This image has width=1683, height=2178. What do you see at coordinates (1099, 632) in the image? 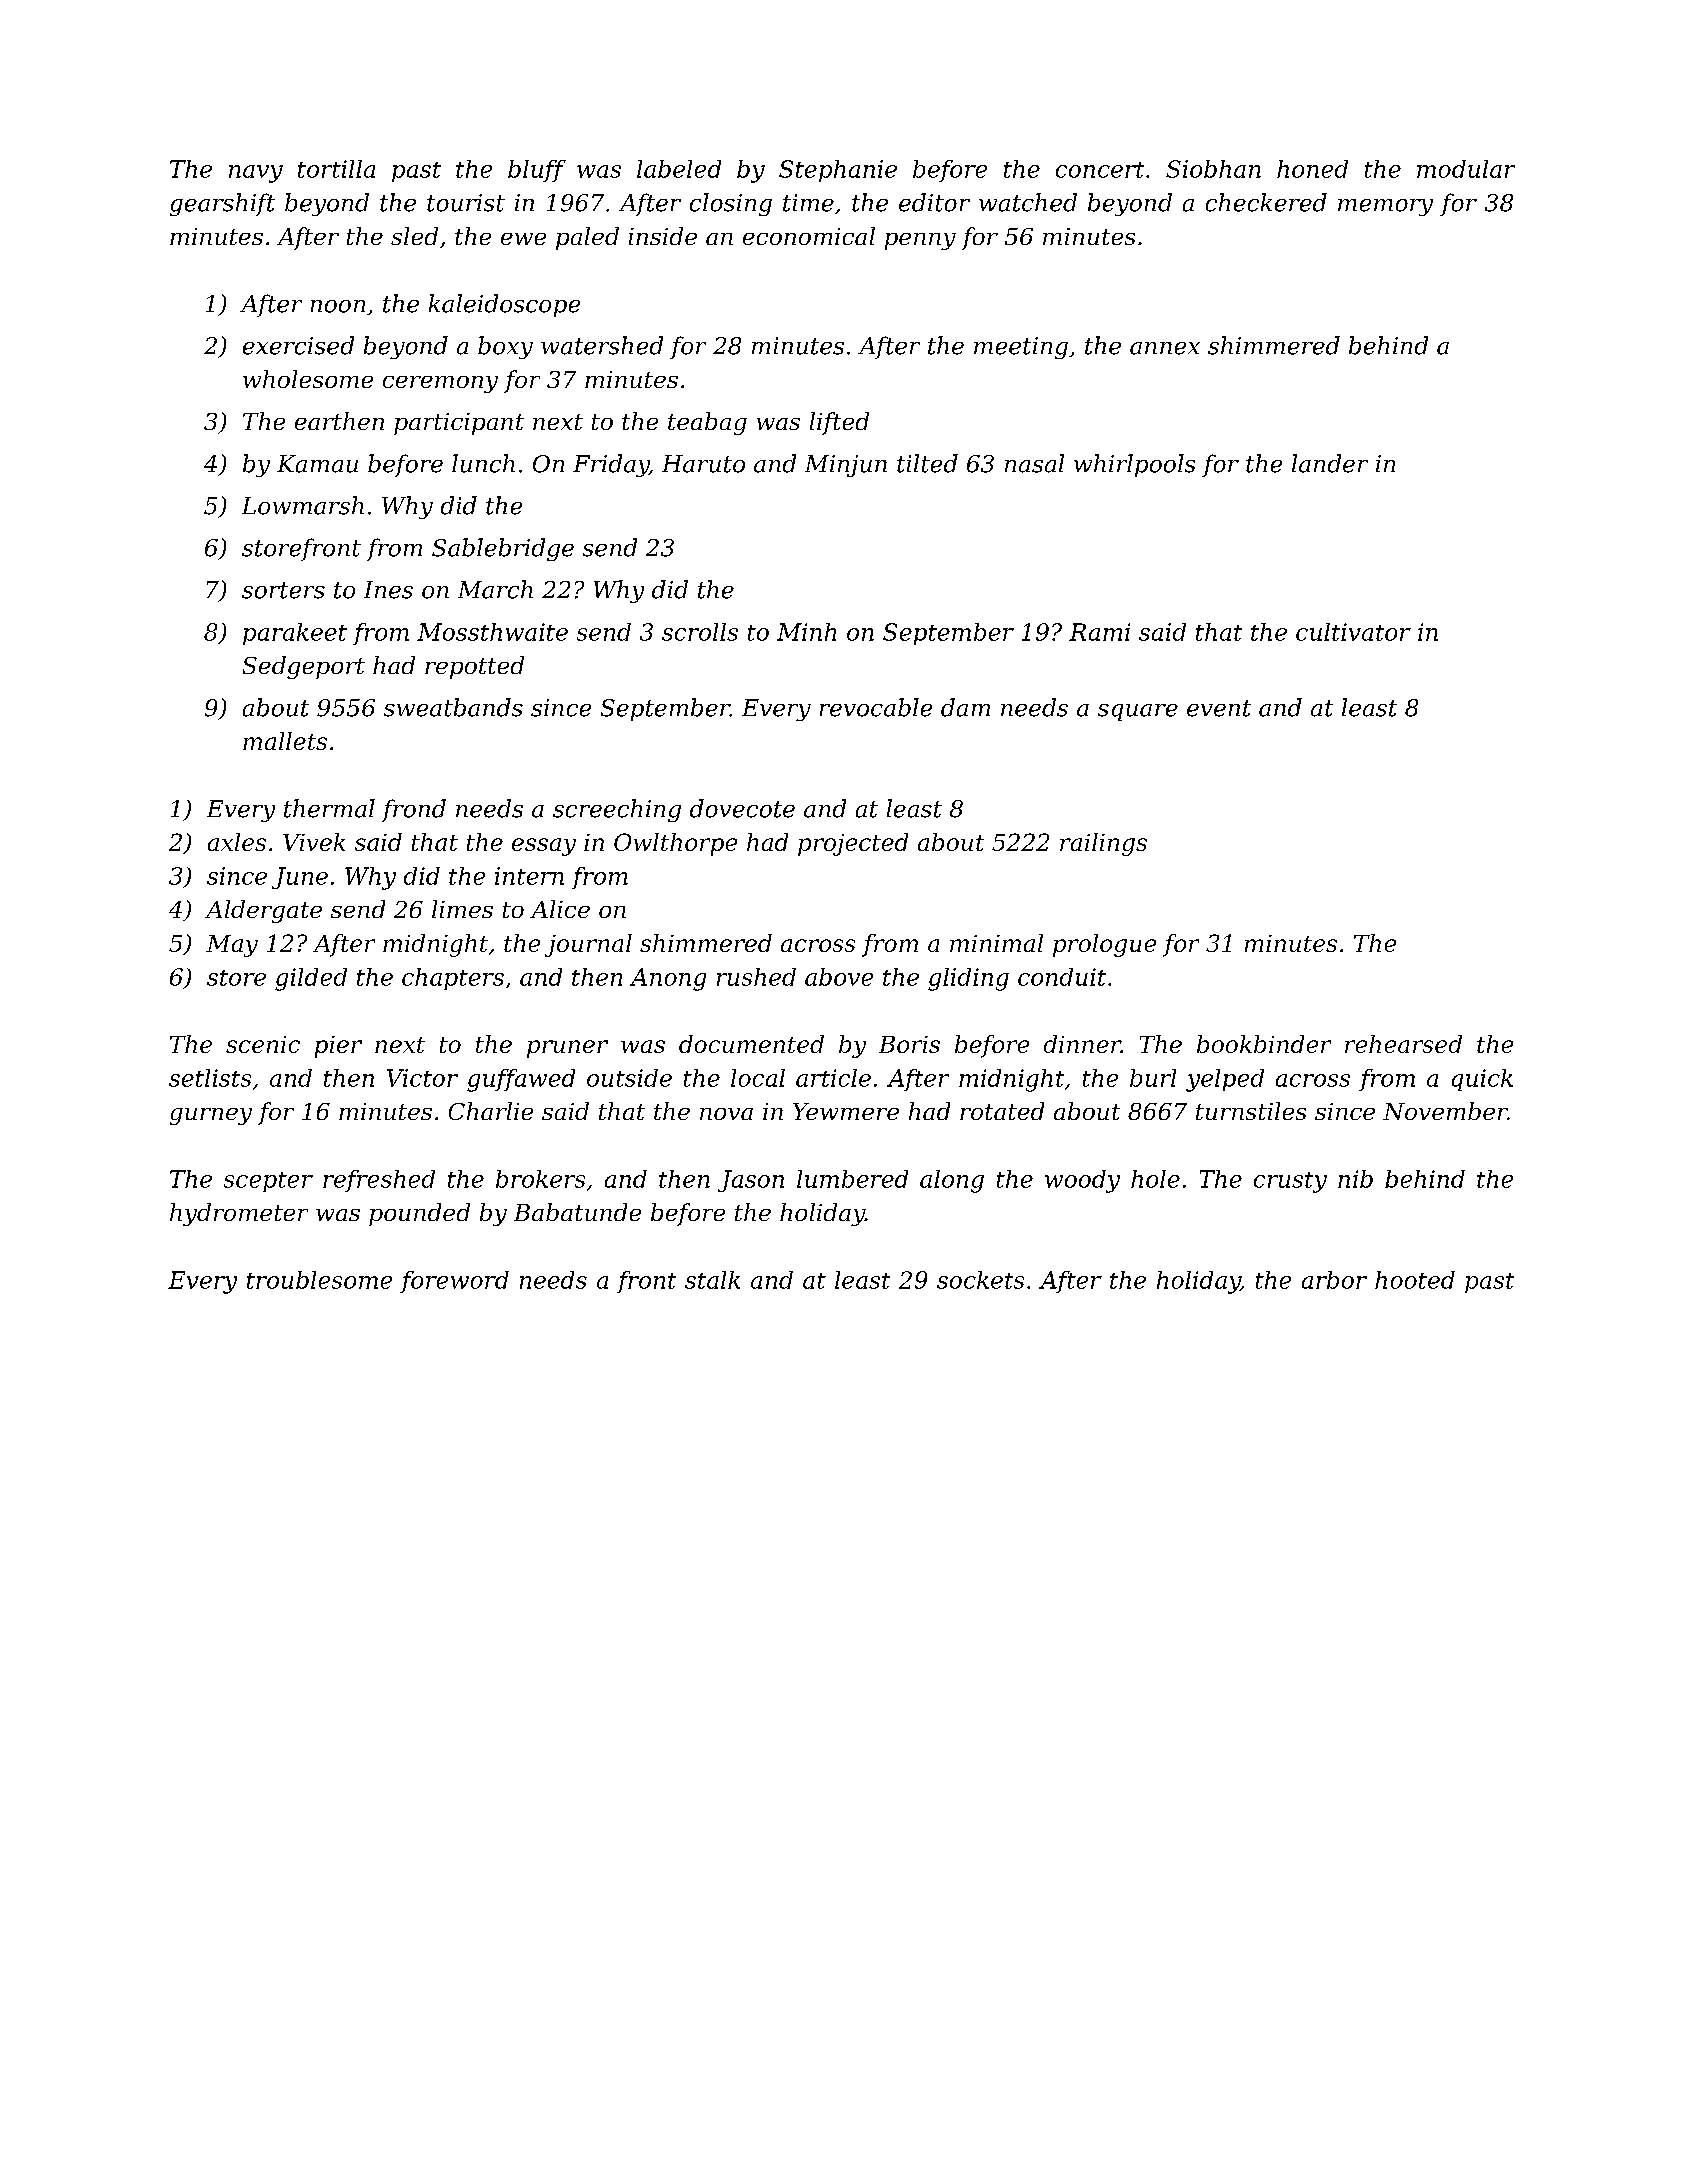
I see `Rami` at bounding box center [1099, 632].
